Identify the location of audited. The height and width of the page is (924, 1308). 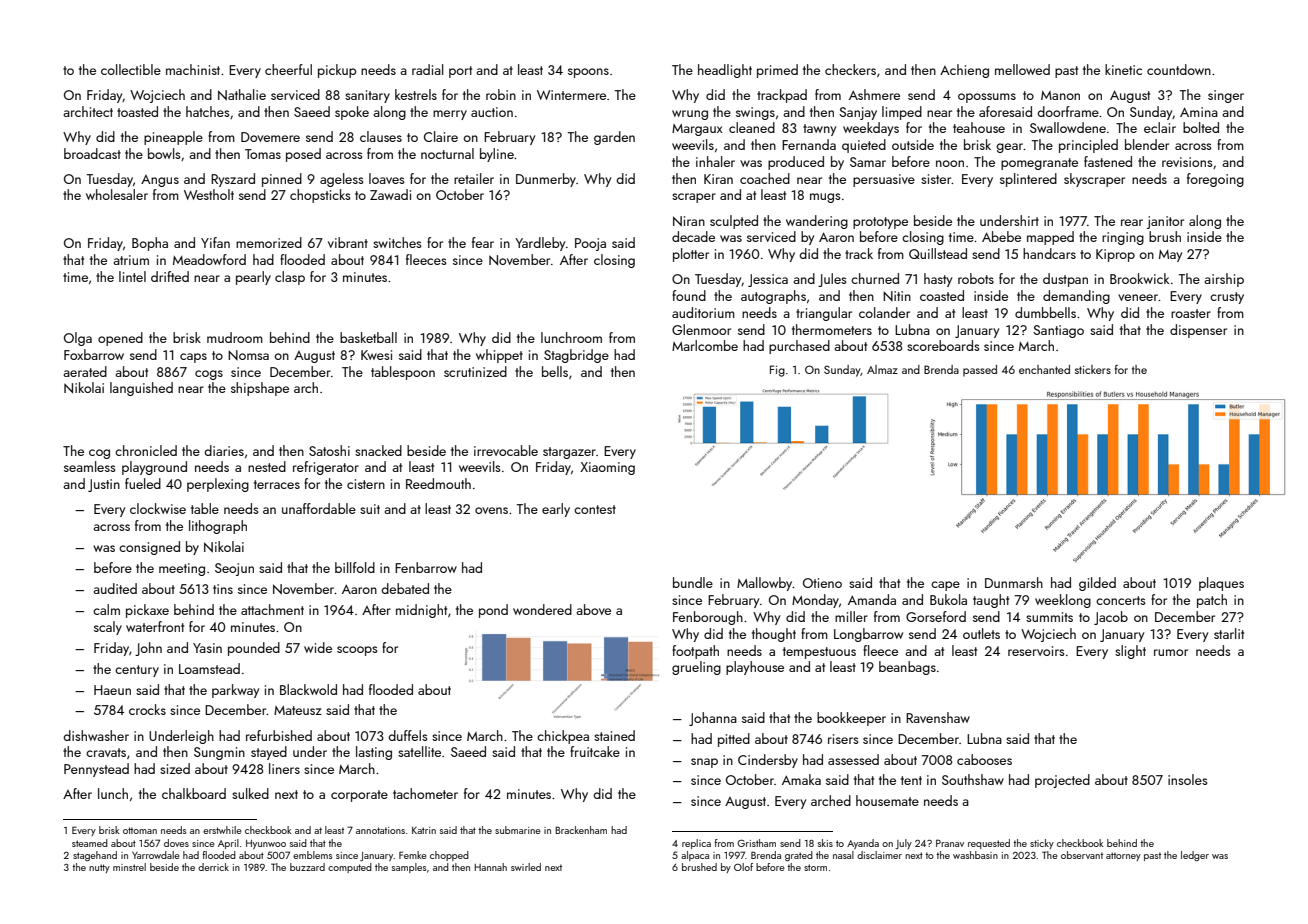
(115, 588).
